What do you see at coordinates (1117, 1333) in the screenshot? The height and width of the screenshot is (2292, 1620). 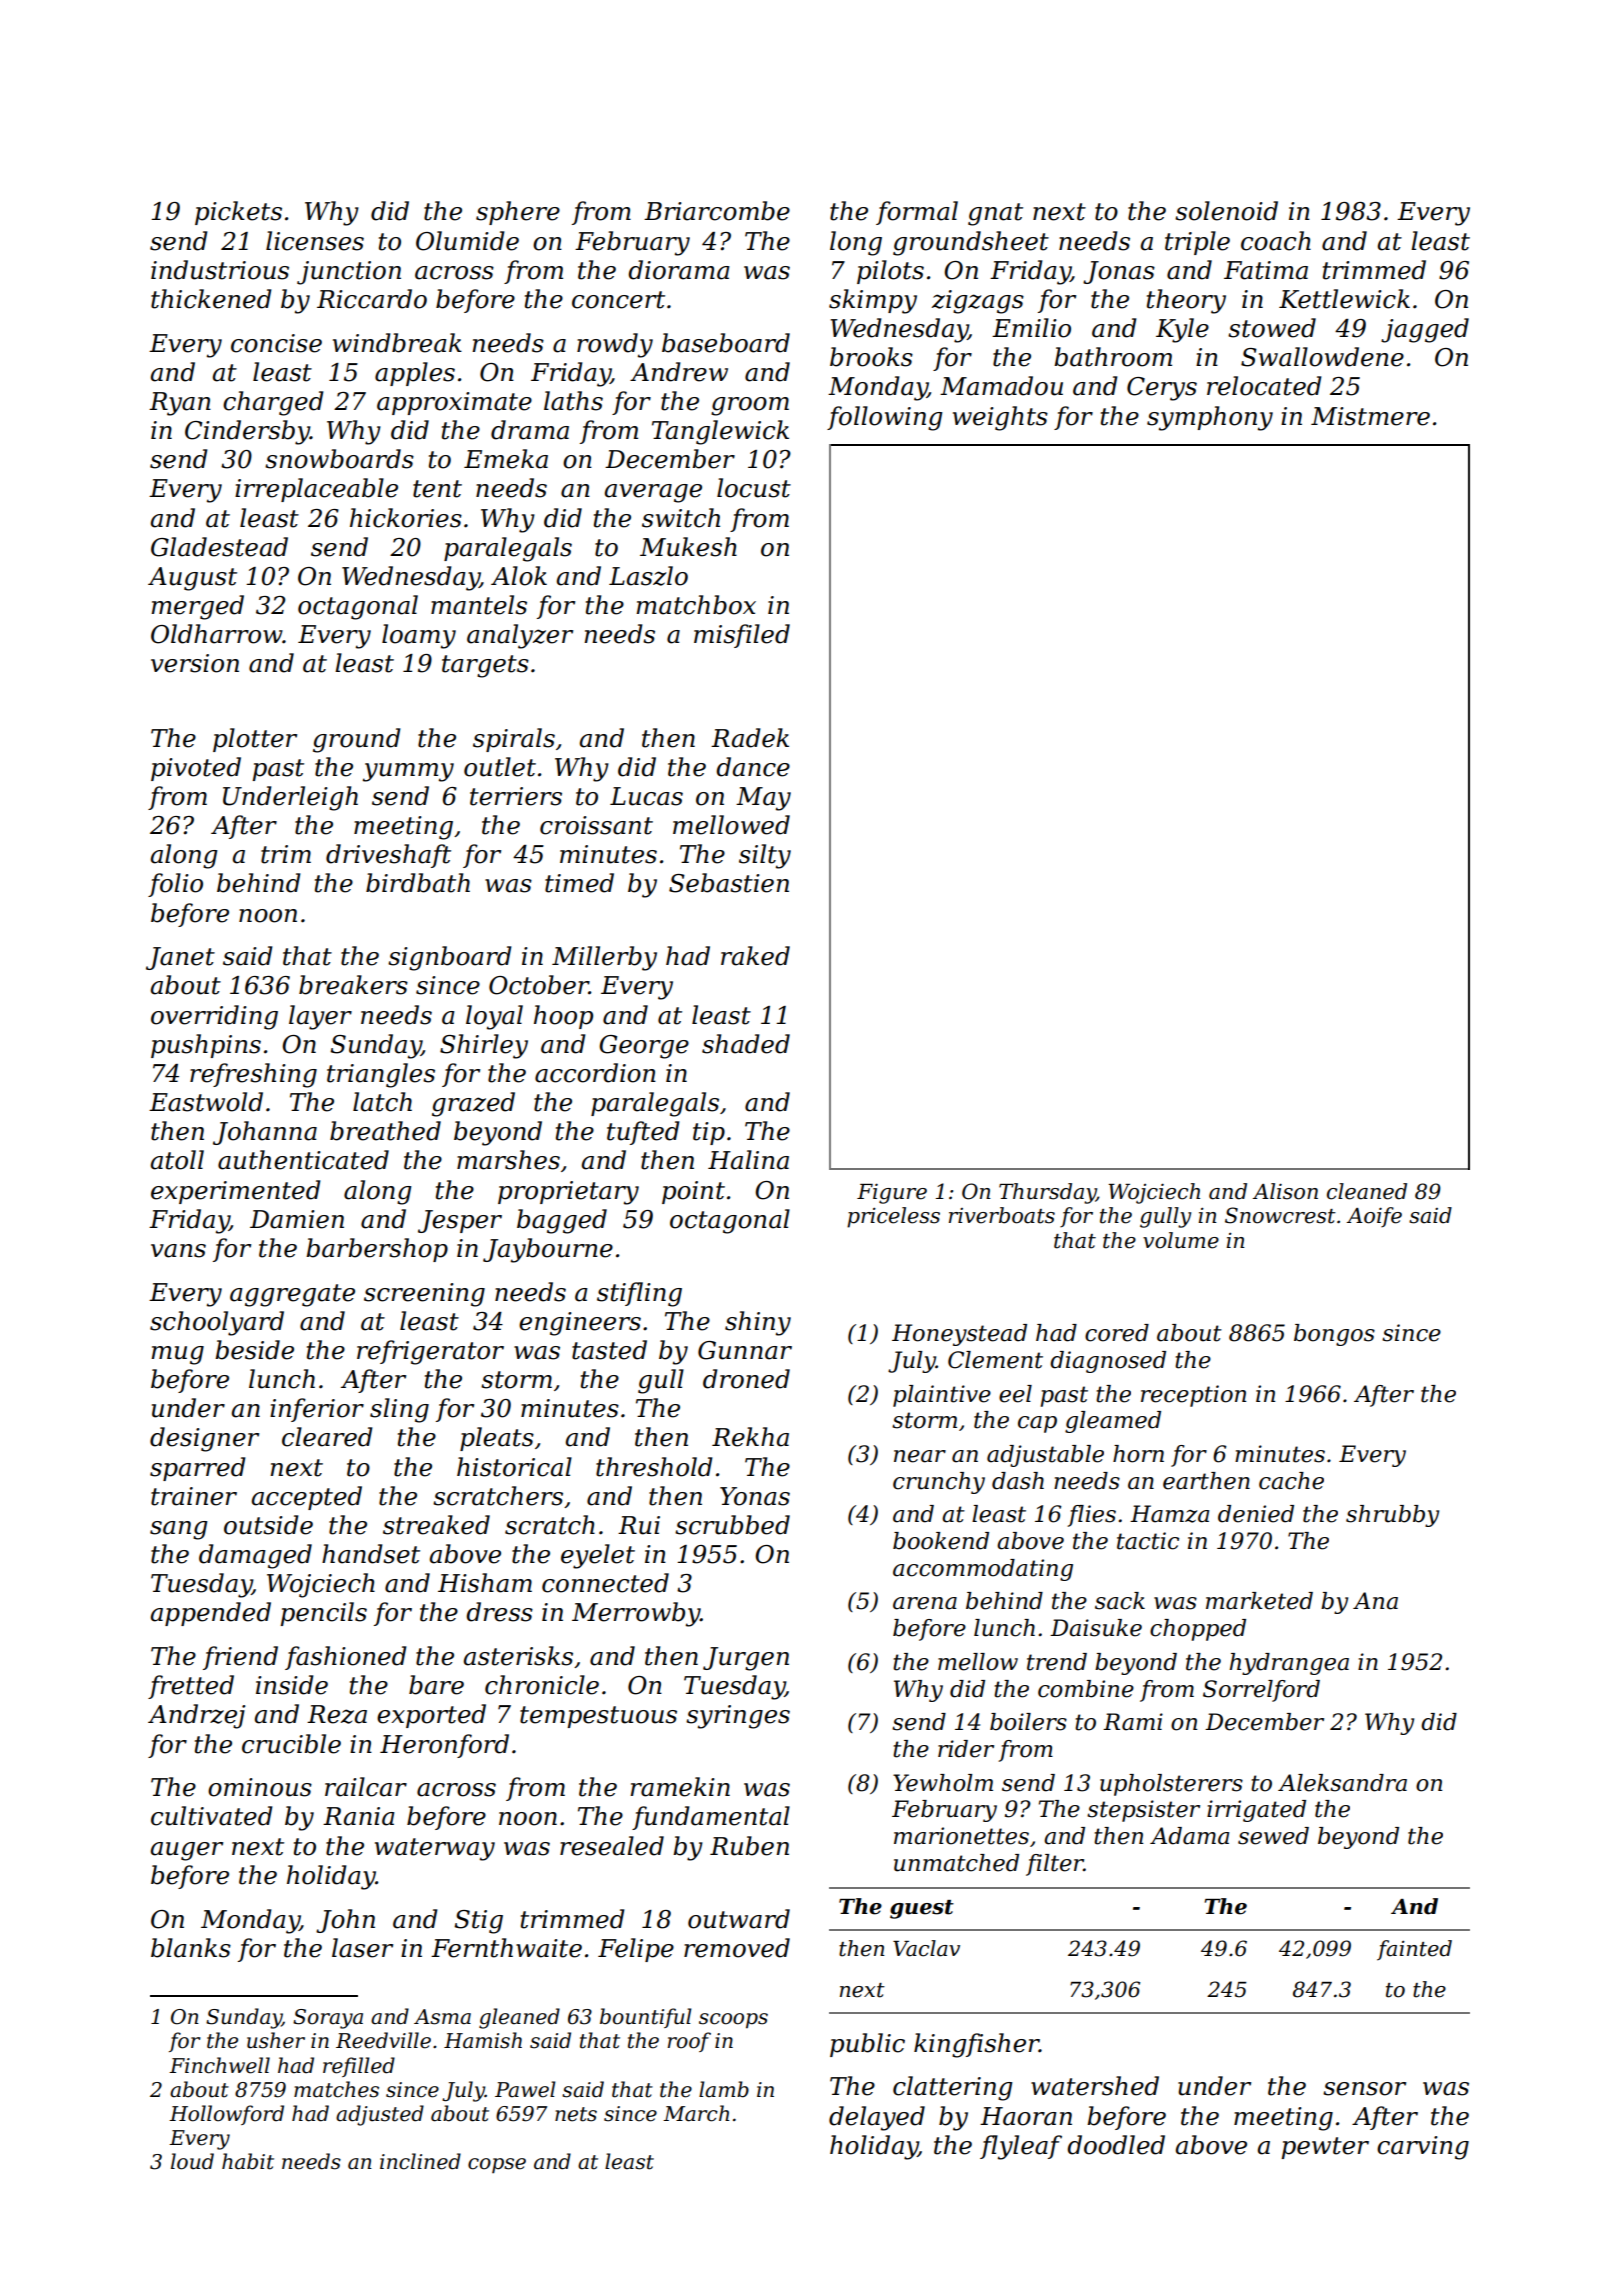 I see `cored` at bounding box center [1117, 1333].
